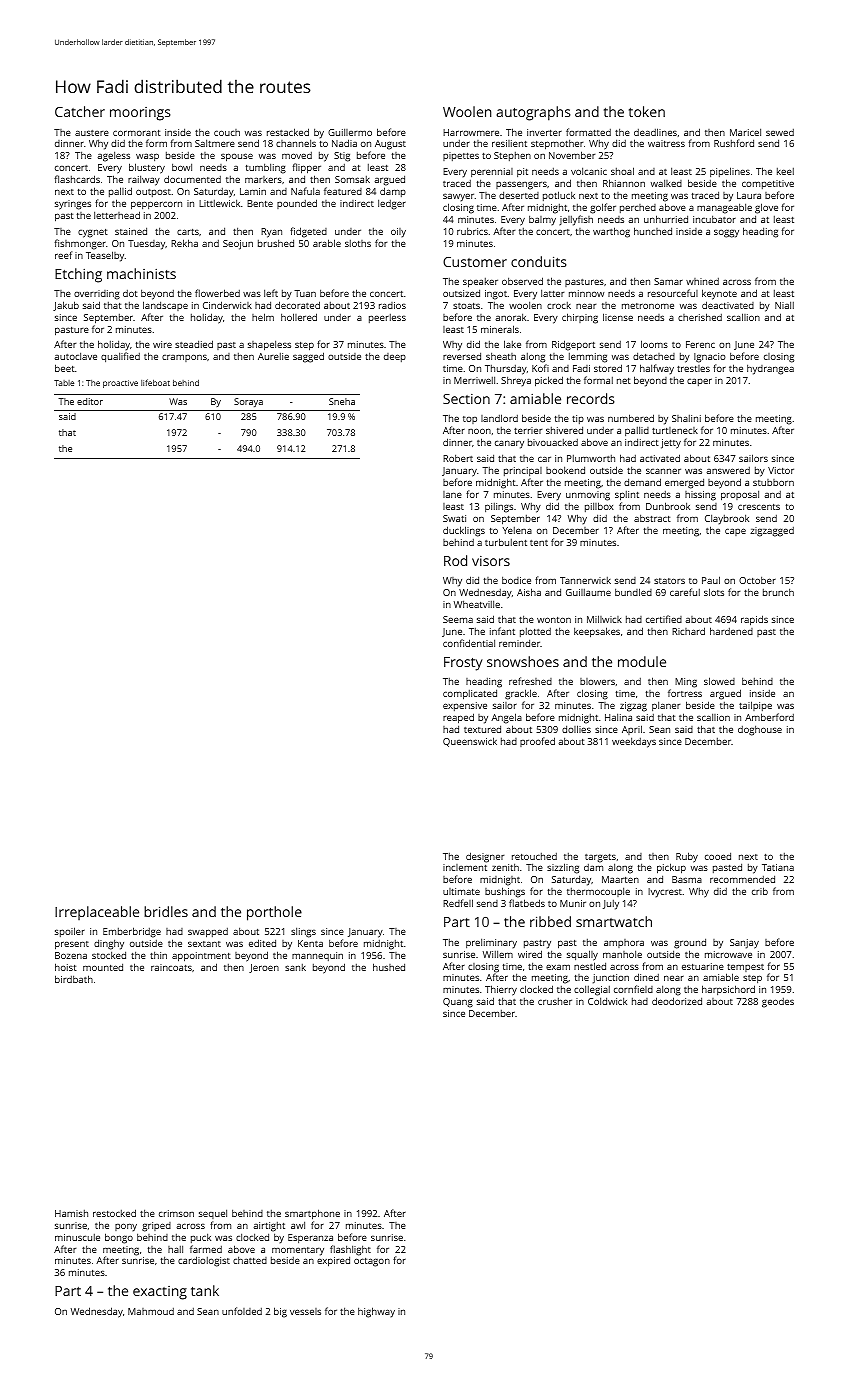 The height and width of the image is (1400, 849). I want to click on principal, so click(523, 471).
